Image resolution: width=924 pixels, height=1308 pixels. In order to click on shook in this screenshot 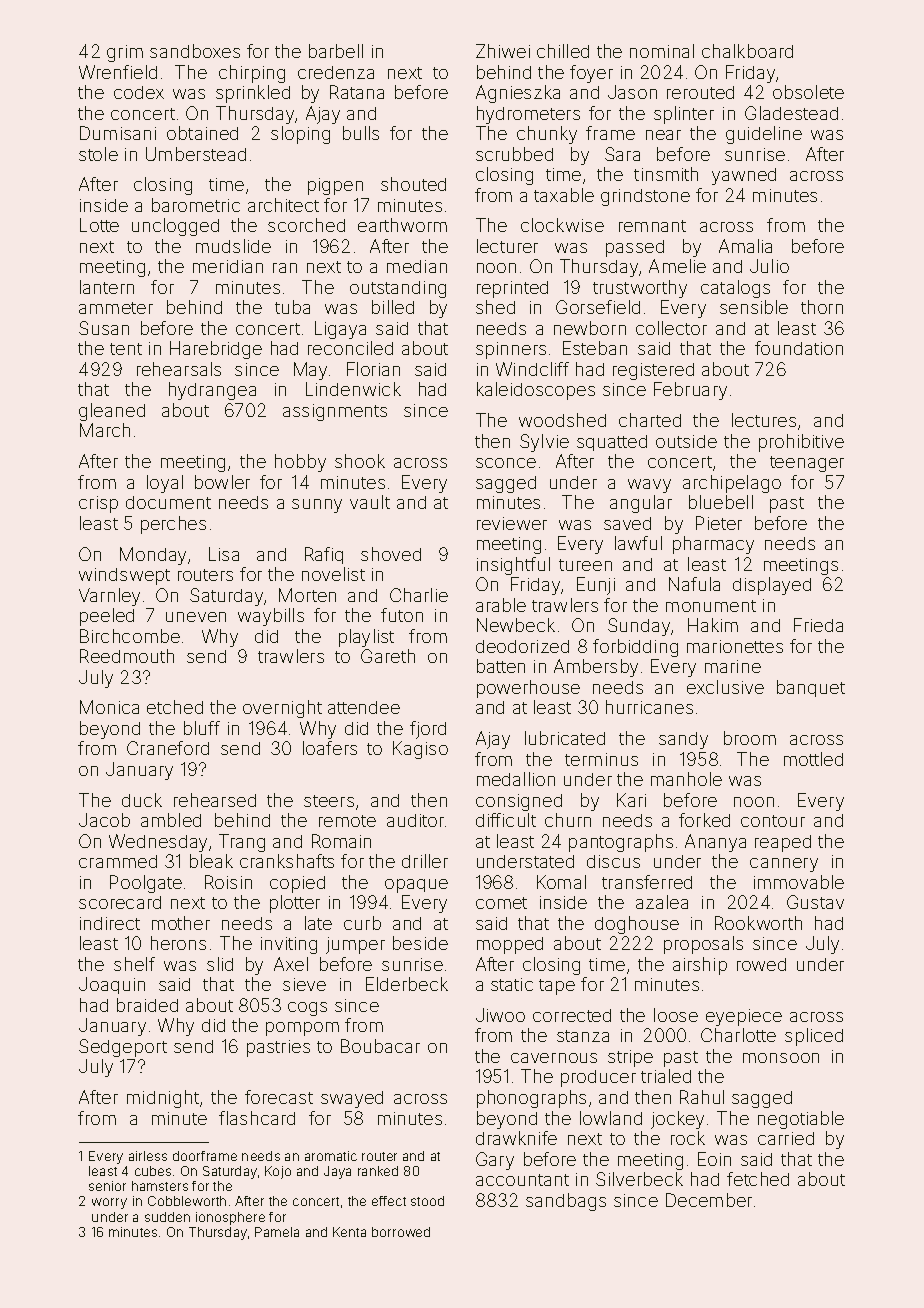, I will do `click(360, 461)`.
